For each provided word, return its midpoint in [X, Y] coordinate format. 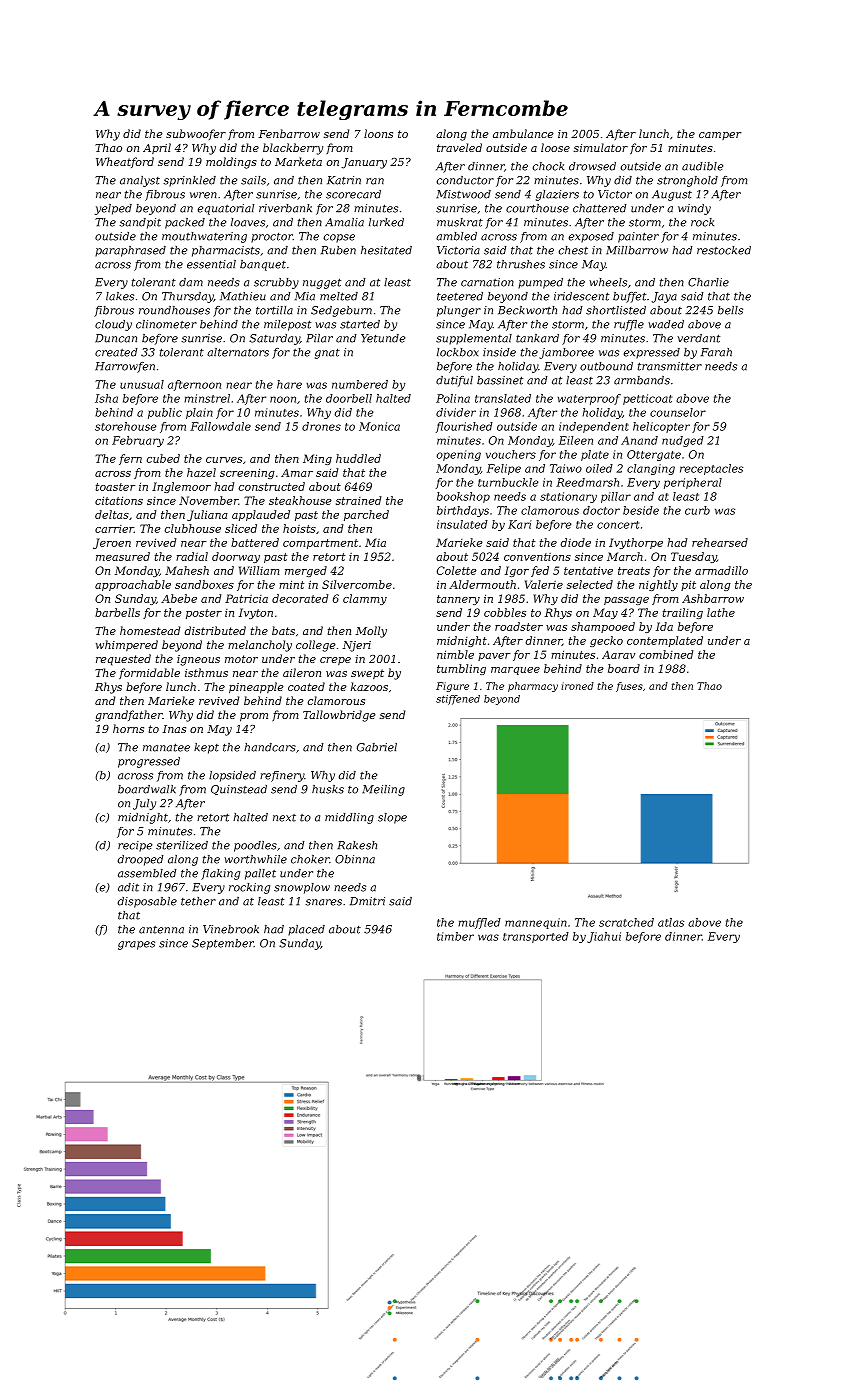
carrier [114, 529]
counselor [678, 412]
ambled [456, 236]
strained [358, 500]
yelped [113, 209]
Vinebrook [231, 929]
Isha [106, 398]
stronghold [687, 181]
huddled [358, 458]
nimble [455, 654]
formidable [149, 673]
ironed [577, 686]
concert [618, 525]
